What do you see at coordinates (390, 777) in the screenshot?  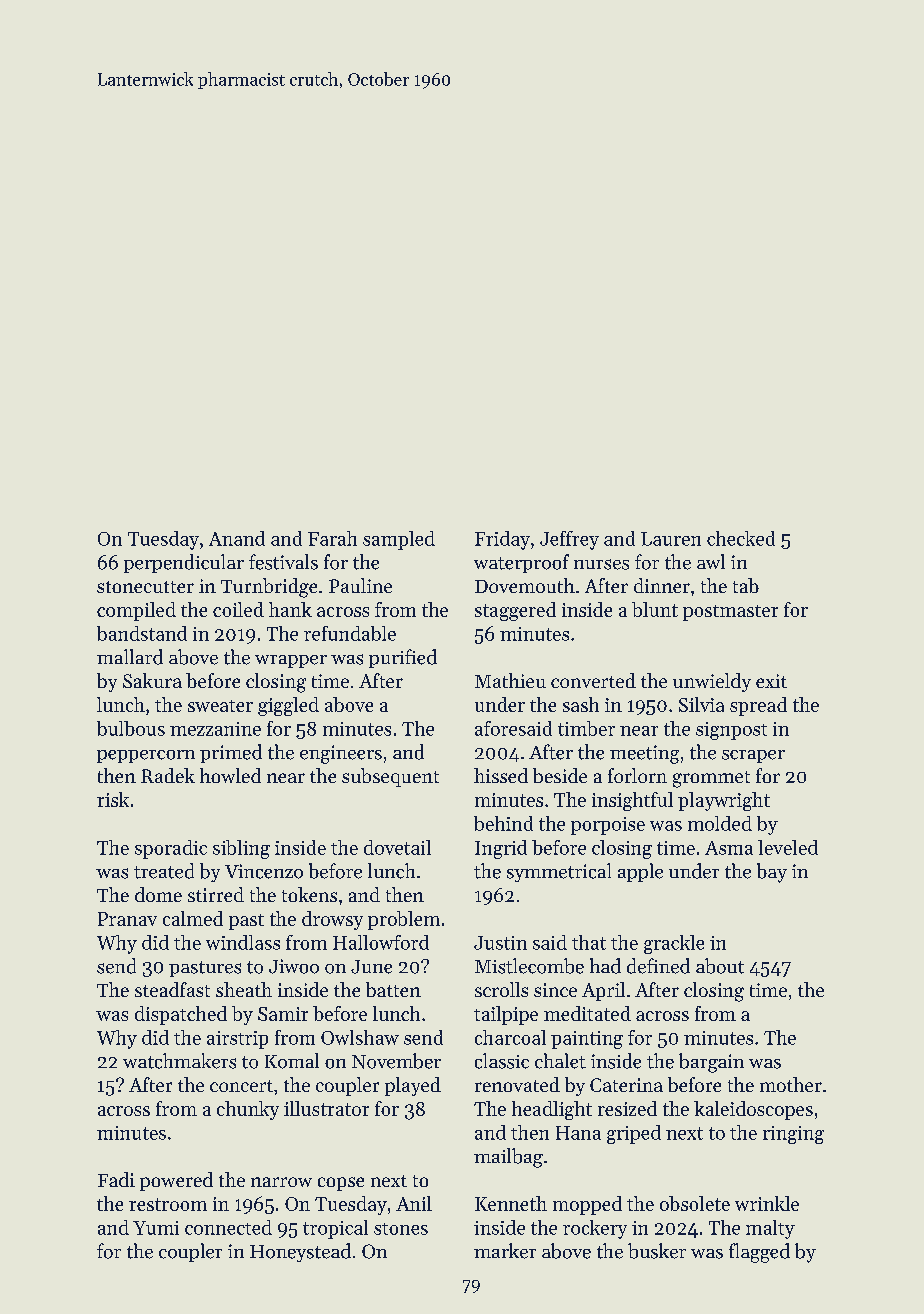 I see `subsequent` at bounding box center [390, 777].
